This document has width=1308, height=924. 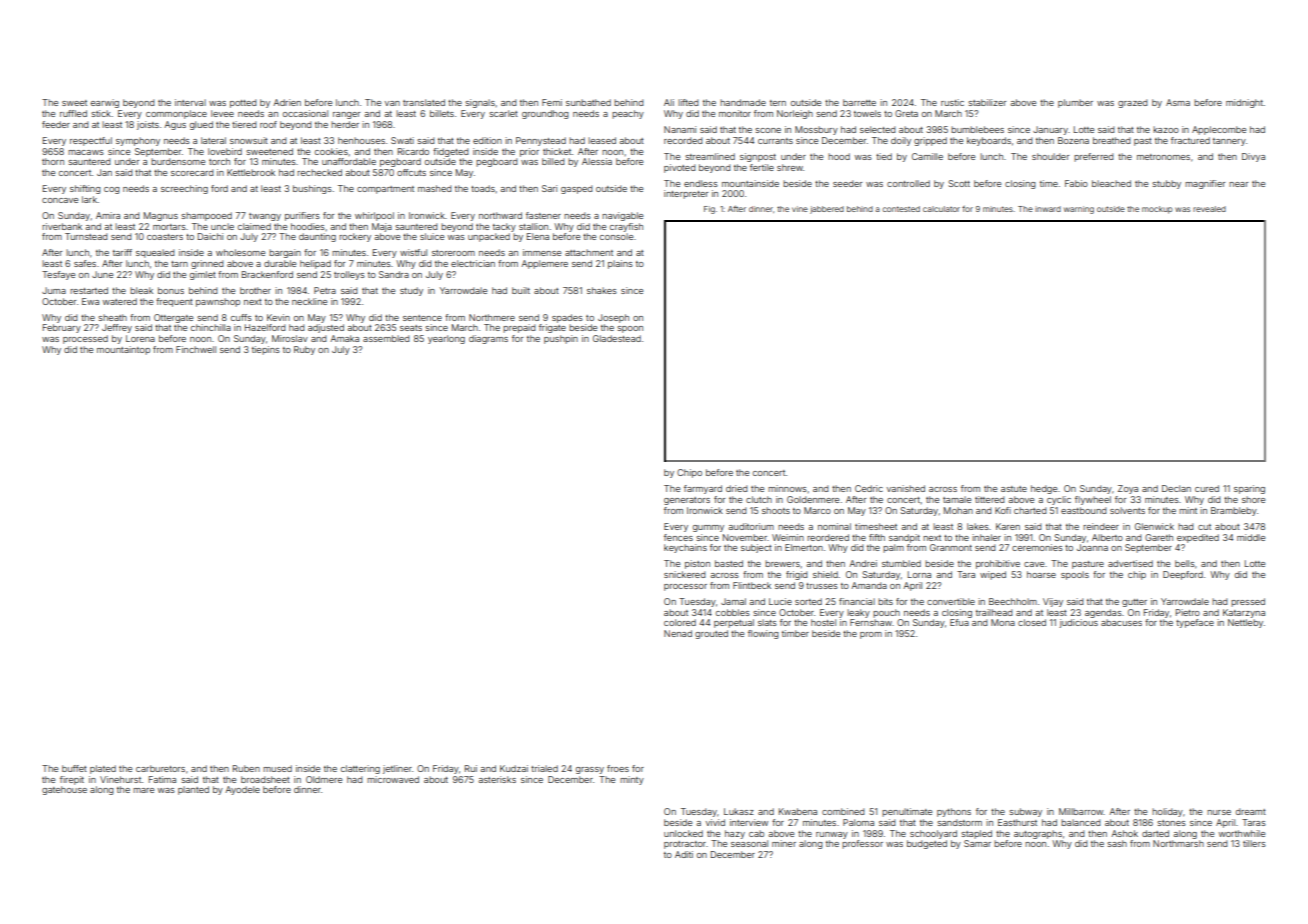 What do you see at coordinates (1121, 622) in the document?
I see `abacuses` at bounding box center [1121, 622].
